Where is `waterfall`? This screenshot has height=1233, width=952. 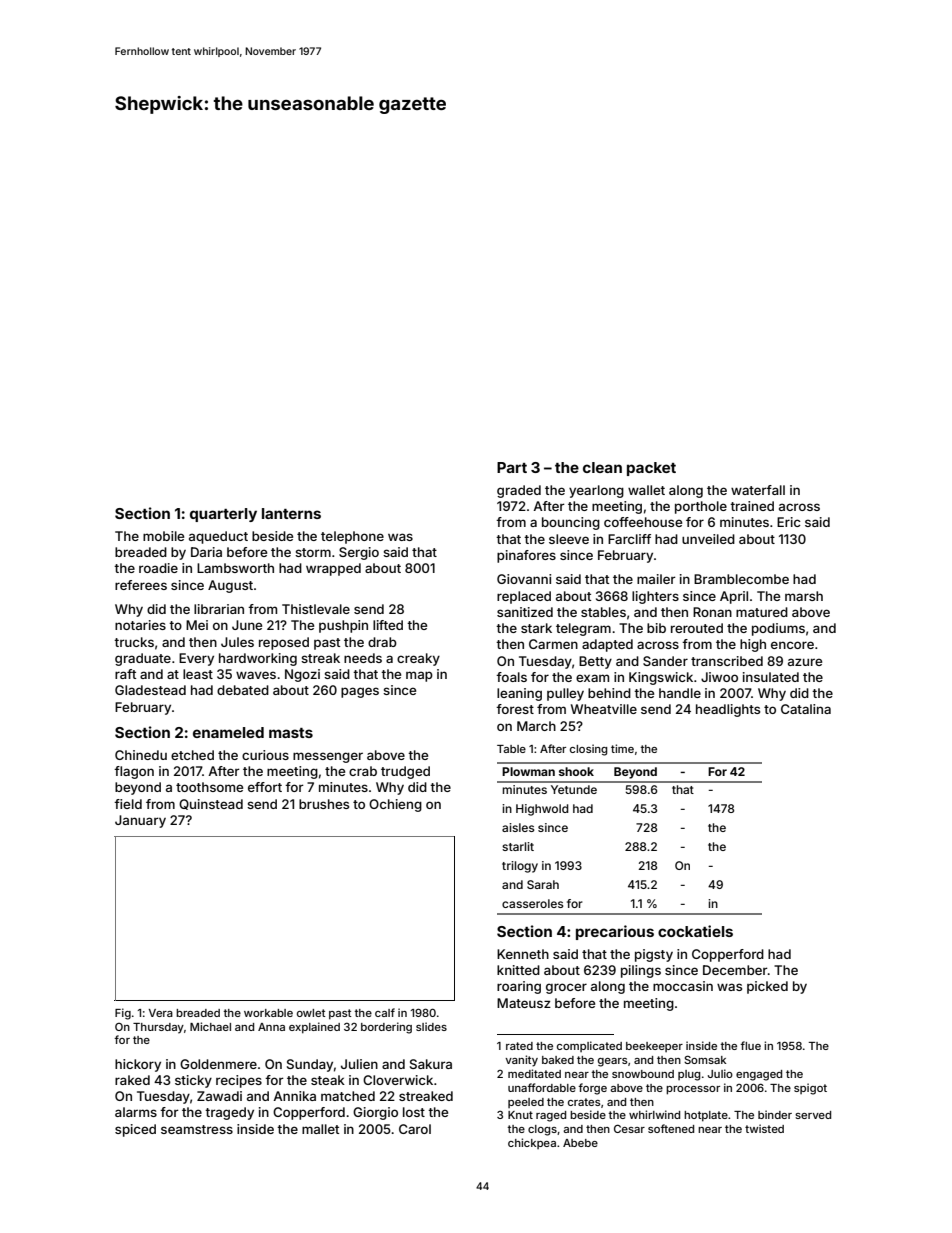 waterfall is located at coordinates (758, 490).
